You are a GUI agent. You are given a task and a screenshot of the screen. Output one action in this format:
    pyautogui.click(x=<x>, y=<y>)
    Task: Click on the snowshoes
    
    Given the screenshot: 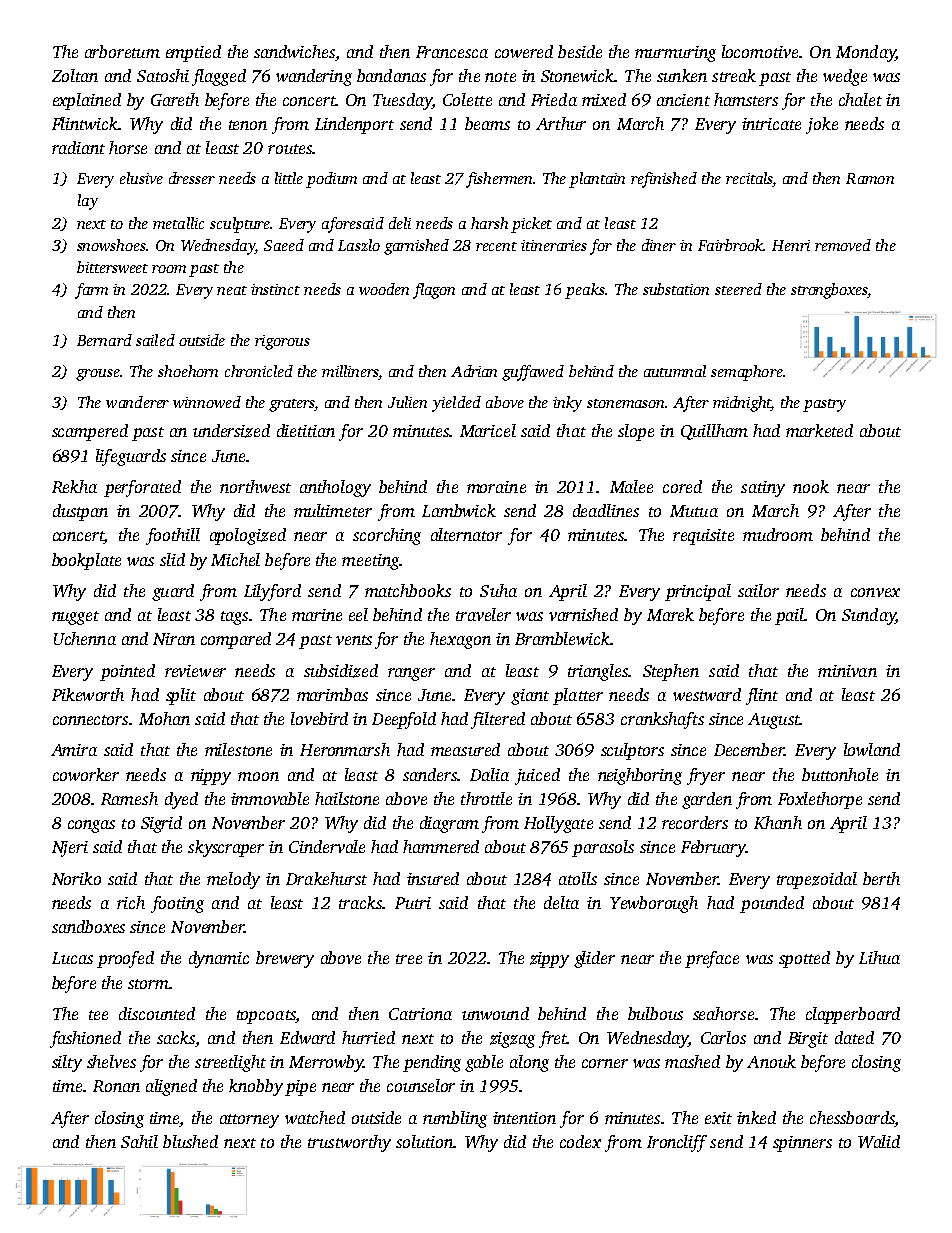 What is the action you would take?
    pyautogui.click(x=111, y=245)
